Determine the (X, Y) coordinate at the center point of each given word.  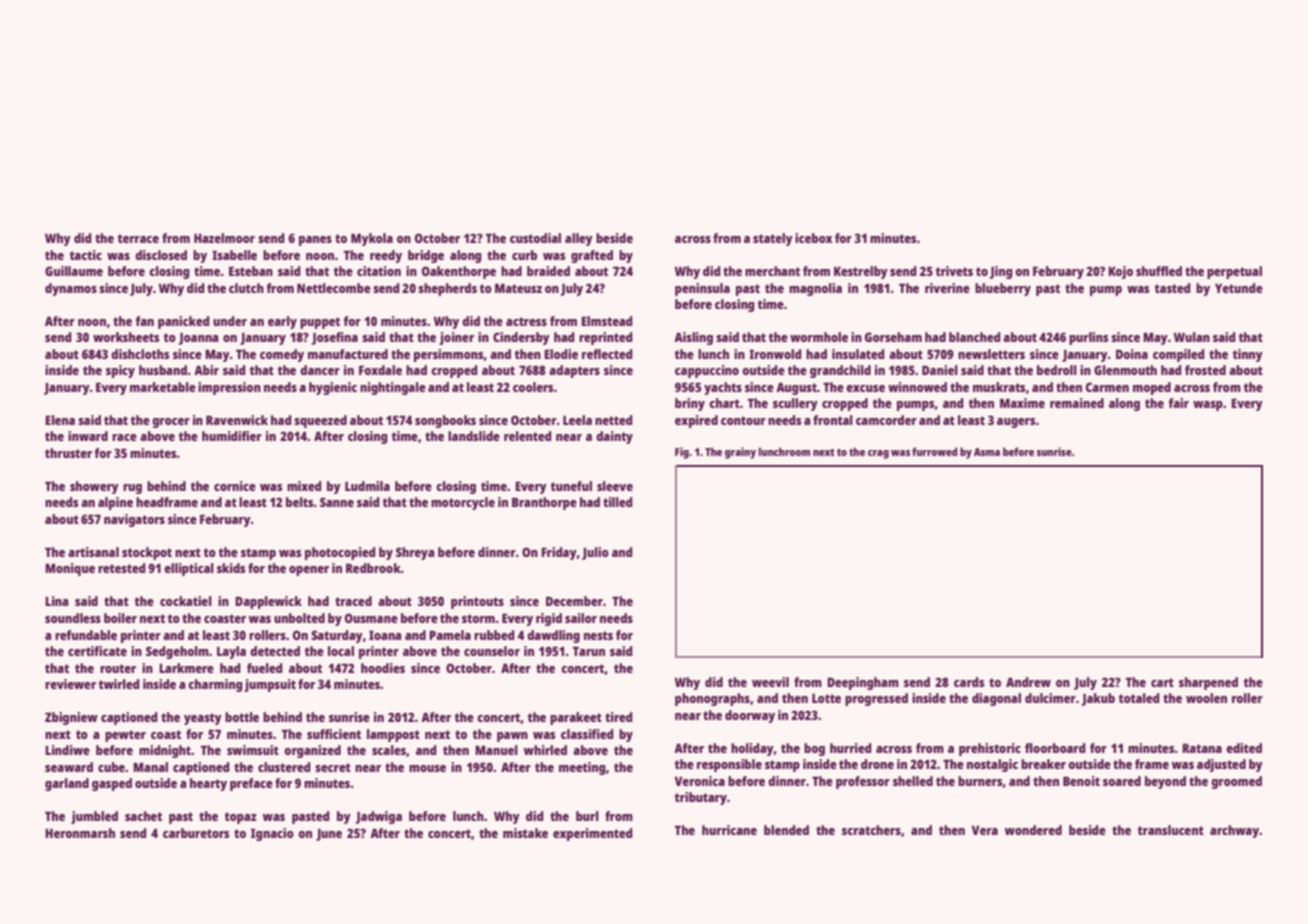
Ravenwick (237, 420)
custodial (535, 238)
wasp (1208, 406)
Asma (987, 452)
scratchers (871, 830)
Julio (595, 553)
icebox (813, 238)
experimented (592, 834)
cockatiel (186, 601)
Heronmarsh (80, 833)
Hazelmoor (224, 238)
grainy (740, 453)
